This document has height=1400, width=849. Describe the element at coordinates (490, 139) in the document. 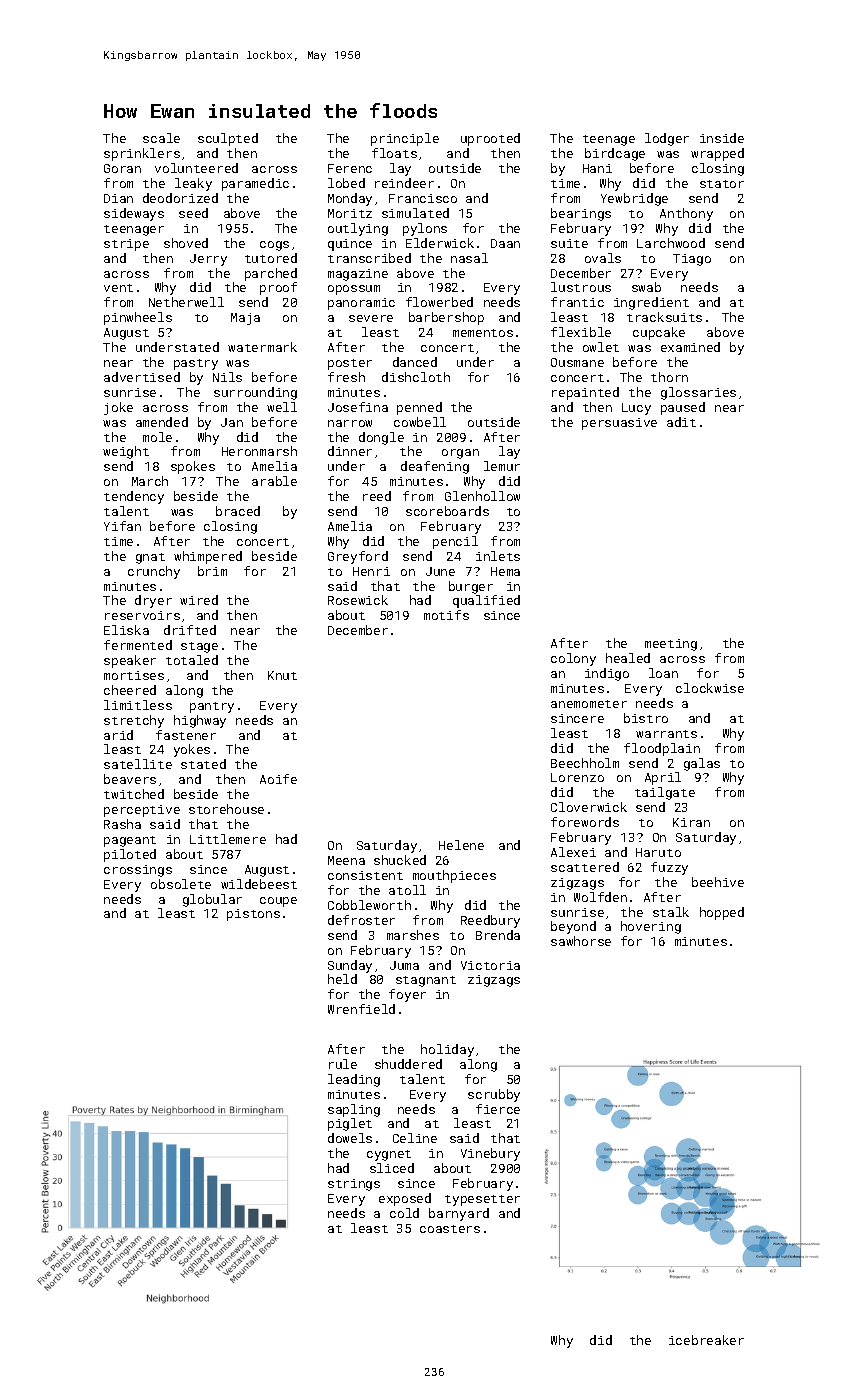

I see `uprooted` at that location.
